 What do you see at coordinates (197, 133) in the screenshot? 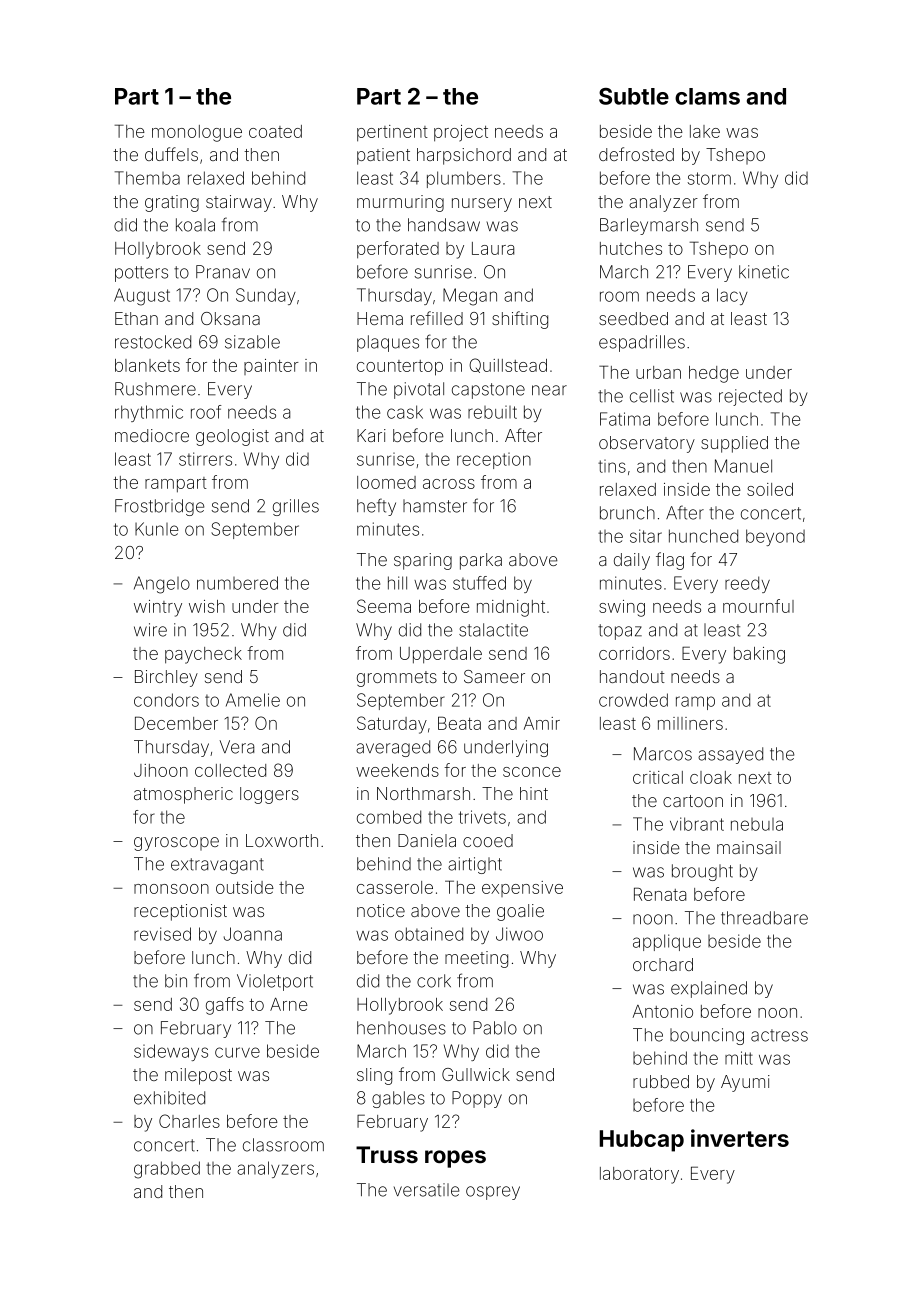
I see `monologue` at bounding box center [197, 133].
